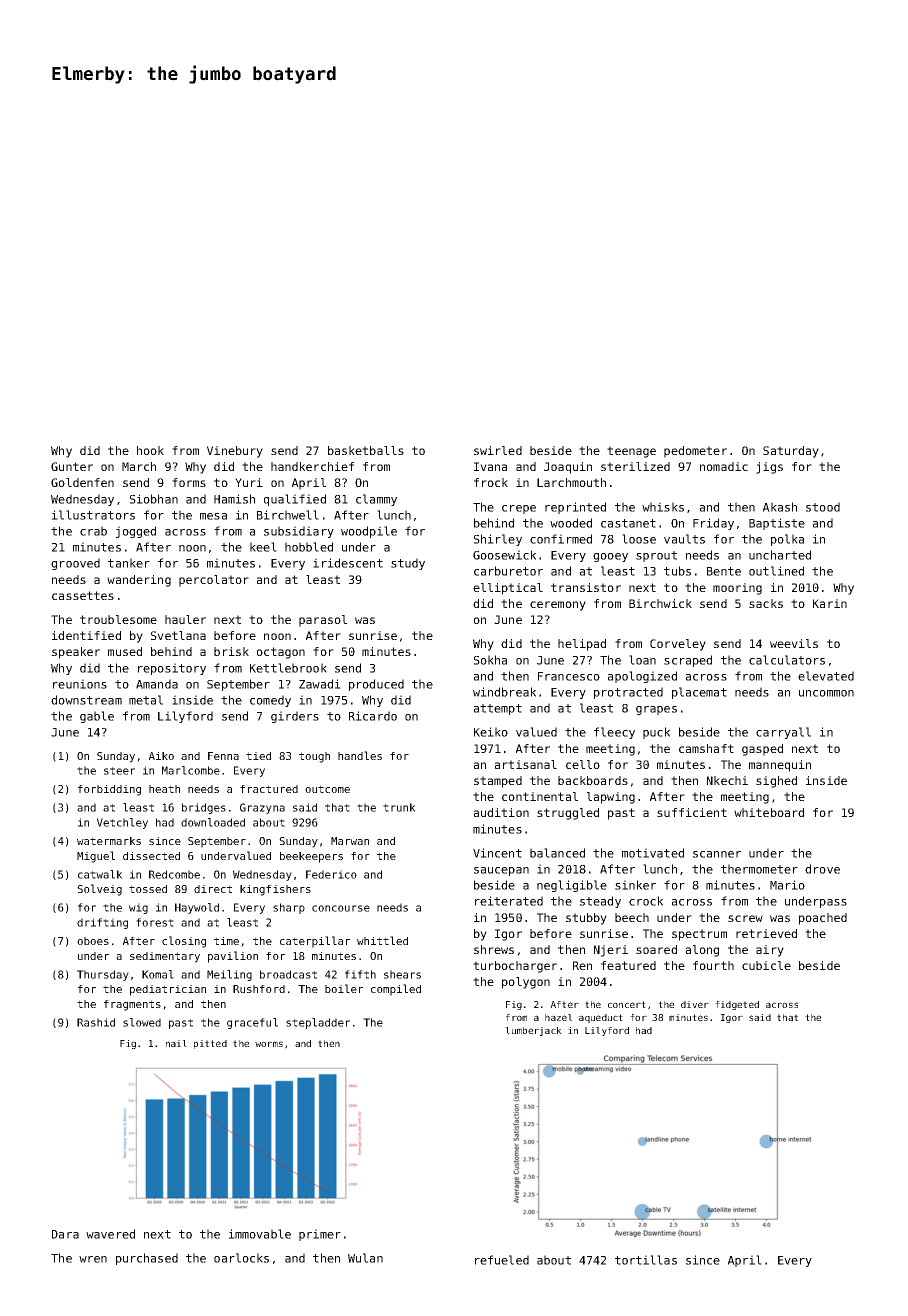  What do you see at coordinates (695, 452) in the screenshot?
I see `pedometer` at bounding box center [695, 452].
